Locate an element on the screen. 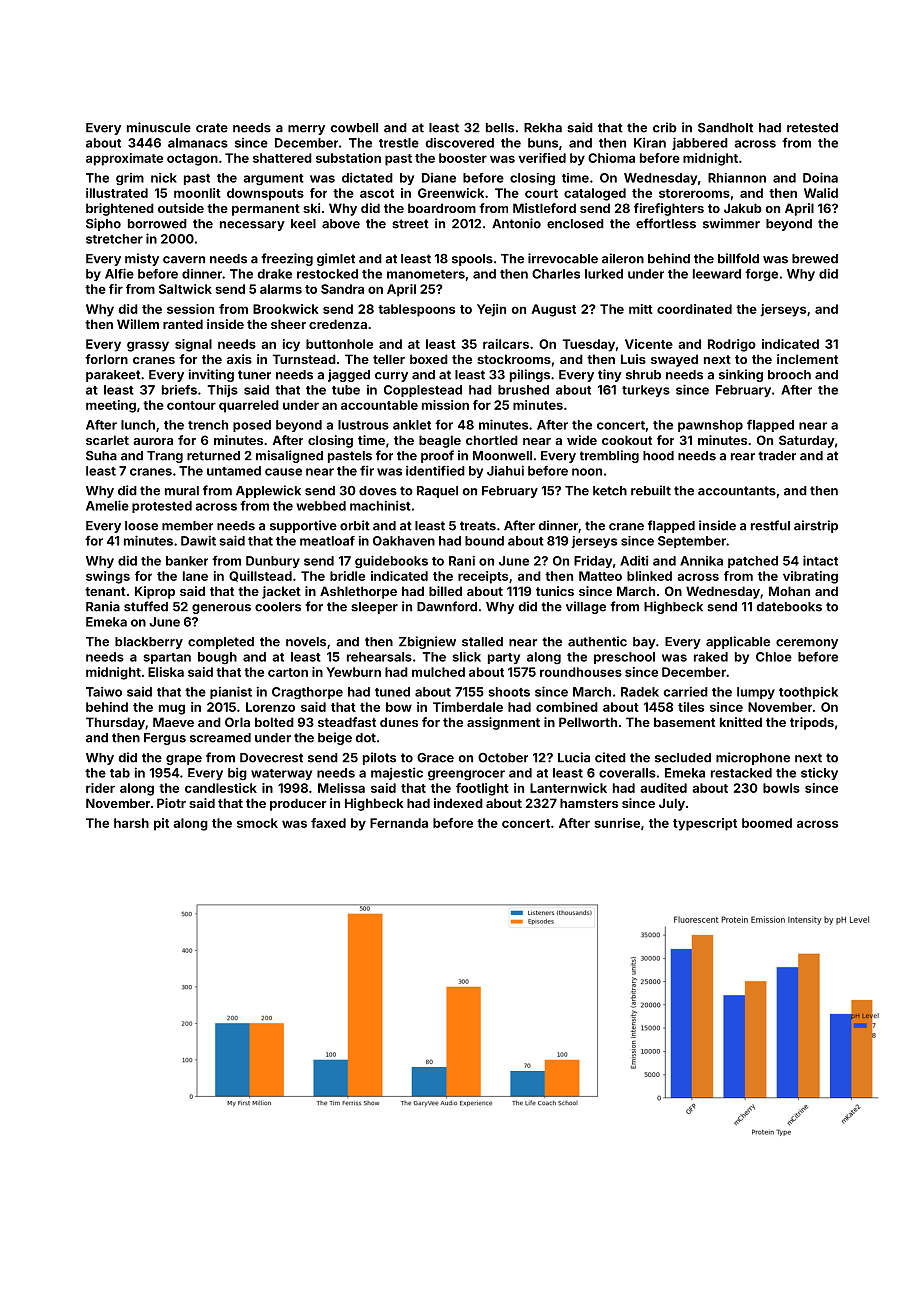 Image resolution: width=924 pixels, height=1308 pixels. minuscule is located at coordinates (159, 127).
